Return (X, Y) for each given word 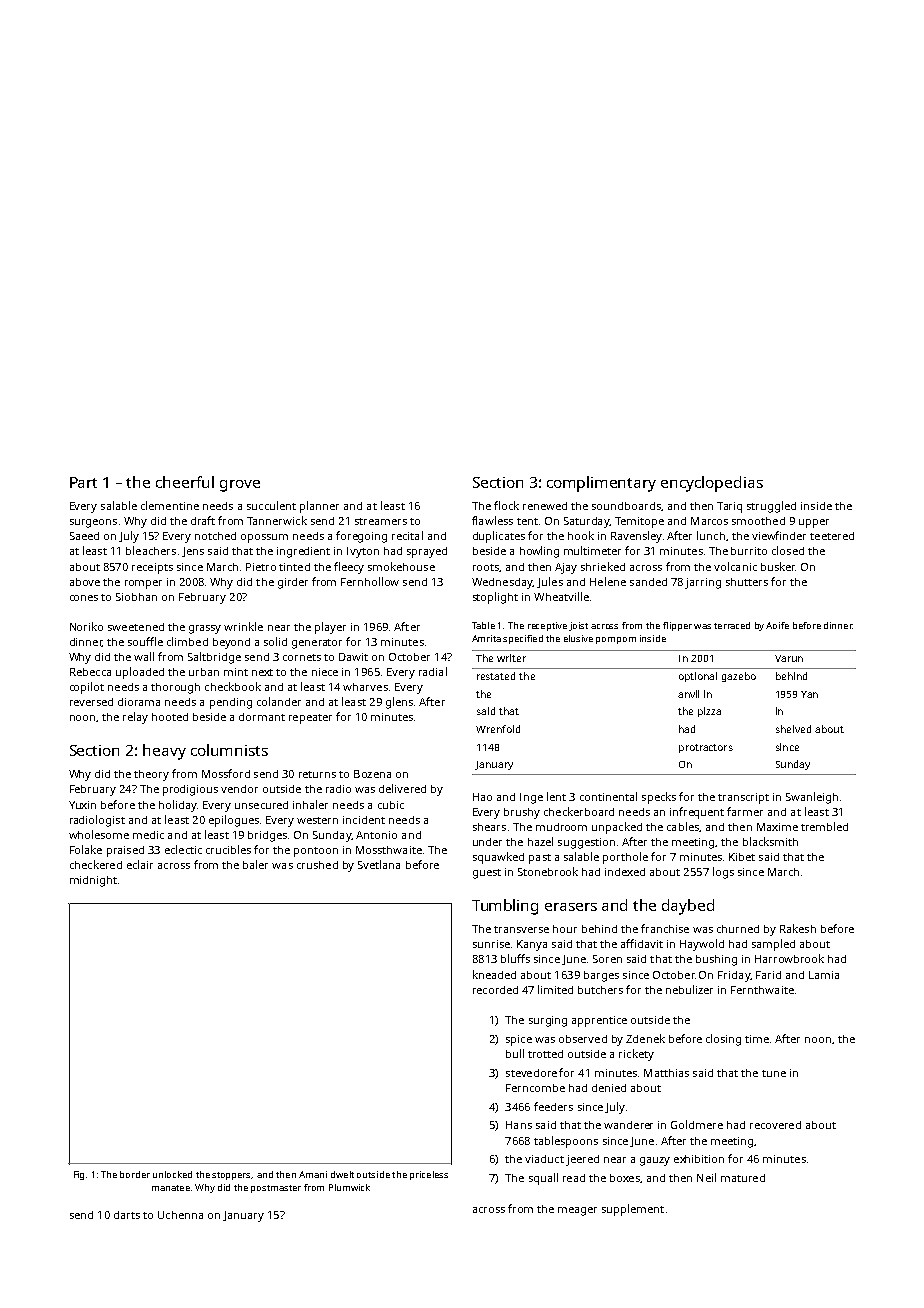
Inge (531, 798)
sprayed (427, 552)
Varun (789, 658)
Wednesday (502, 583)
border (135, 1174)
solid (275, 641)
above (85, 582)
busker (778, 566)
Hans (519, 1125)
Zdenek (645, 1038)
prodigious (190, 790)
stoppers (232, 1176)
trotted (545, 1054)
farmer (745, 811)
